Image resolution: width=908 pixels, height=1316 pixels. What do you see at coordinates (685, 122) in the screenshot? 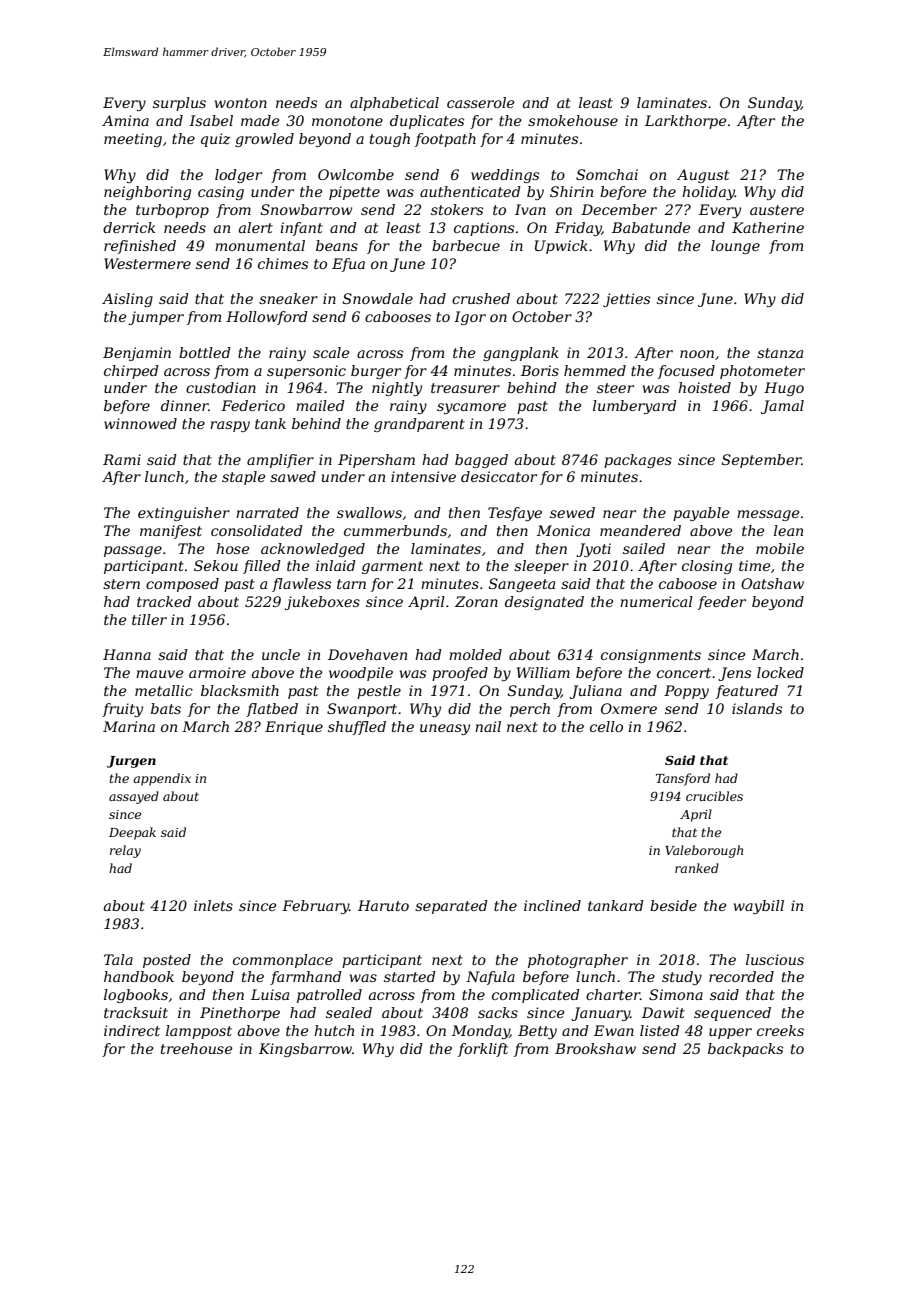
I see `Larkthorpe` at bounding box center [685, 122].
